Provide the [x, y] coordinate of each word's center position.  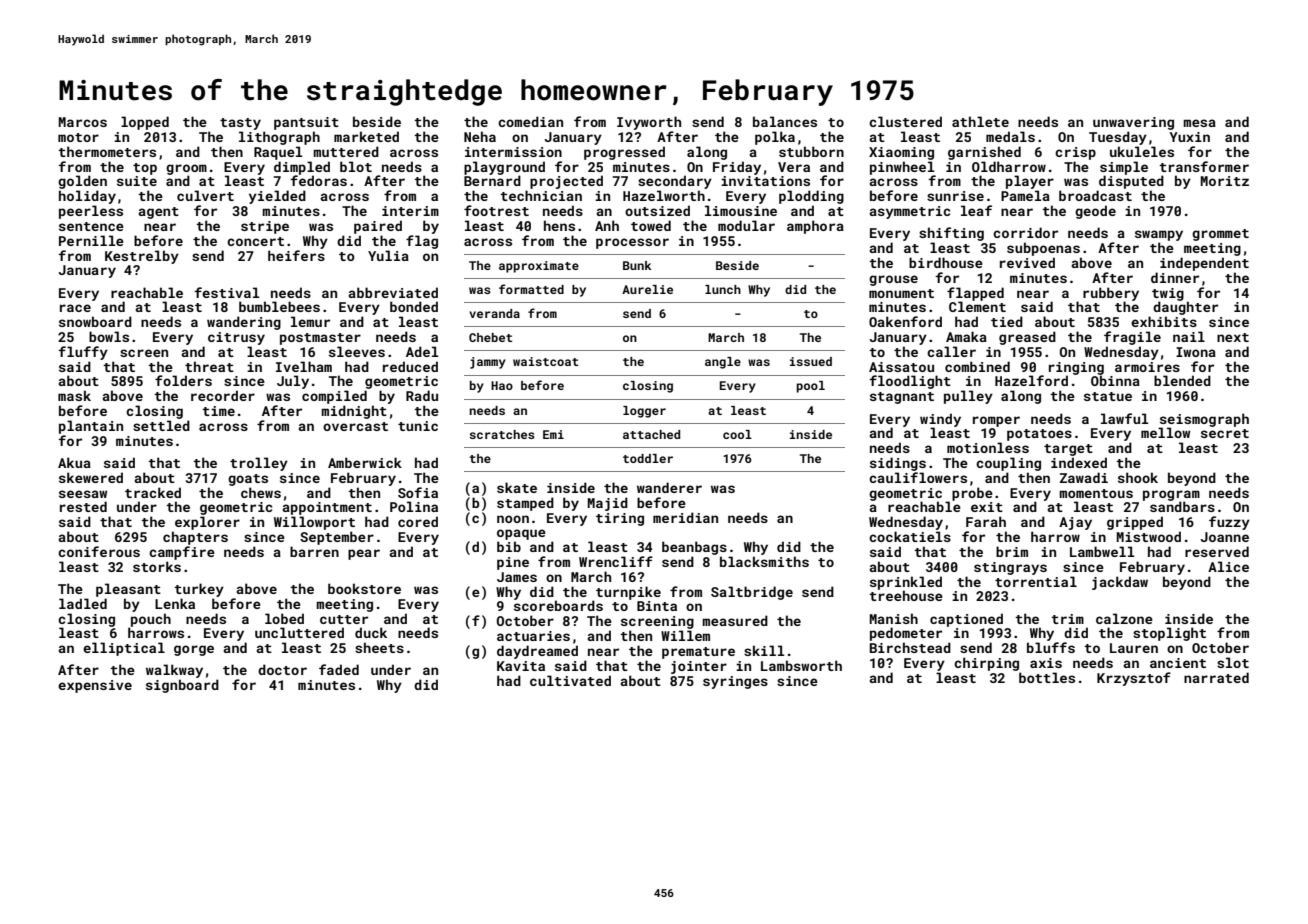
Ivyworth [649, 123]
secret [1225, 433]
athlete [980, 121]
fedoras [318, 180]
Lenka [175, 603]
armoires [1147, 367]
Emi [553, 434]
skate [517, 487]
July [293, 382]
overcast [355, 426]
